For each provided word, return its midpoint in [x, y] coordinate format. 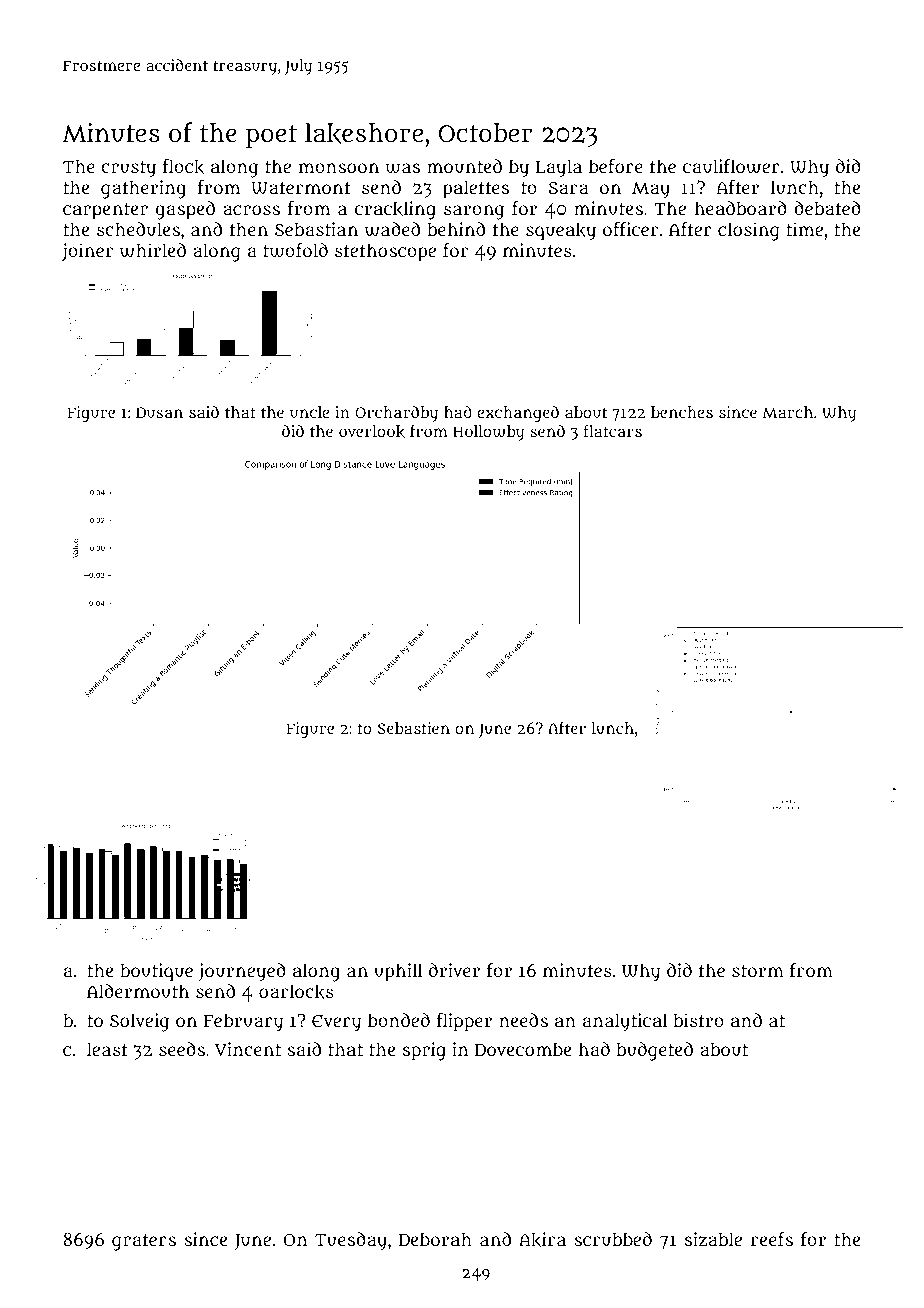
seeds [182, 1049]
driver [454, 970]
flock [183, 166]
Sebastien [414, 728]
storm [758, 971]
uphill [398, 972]
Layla [558, 168]
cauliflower [731, 166]
